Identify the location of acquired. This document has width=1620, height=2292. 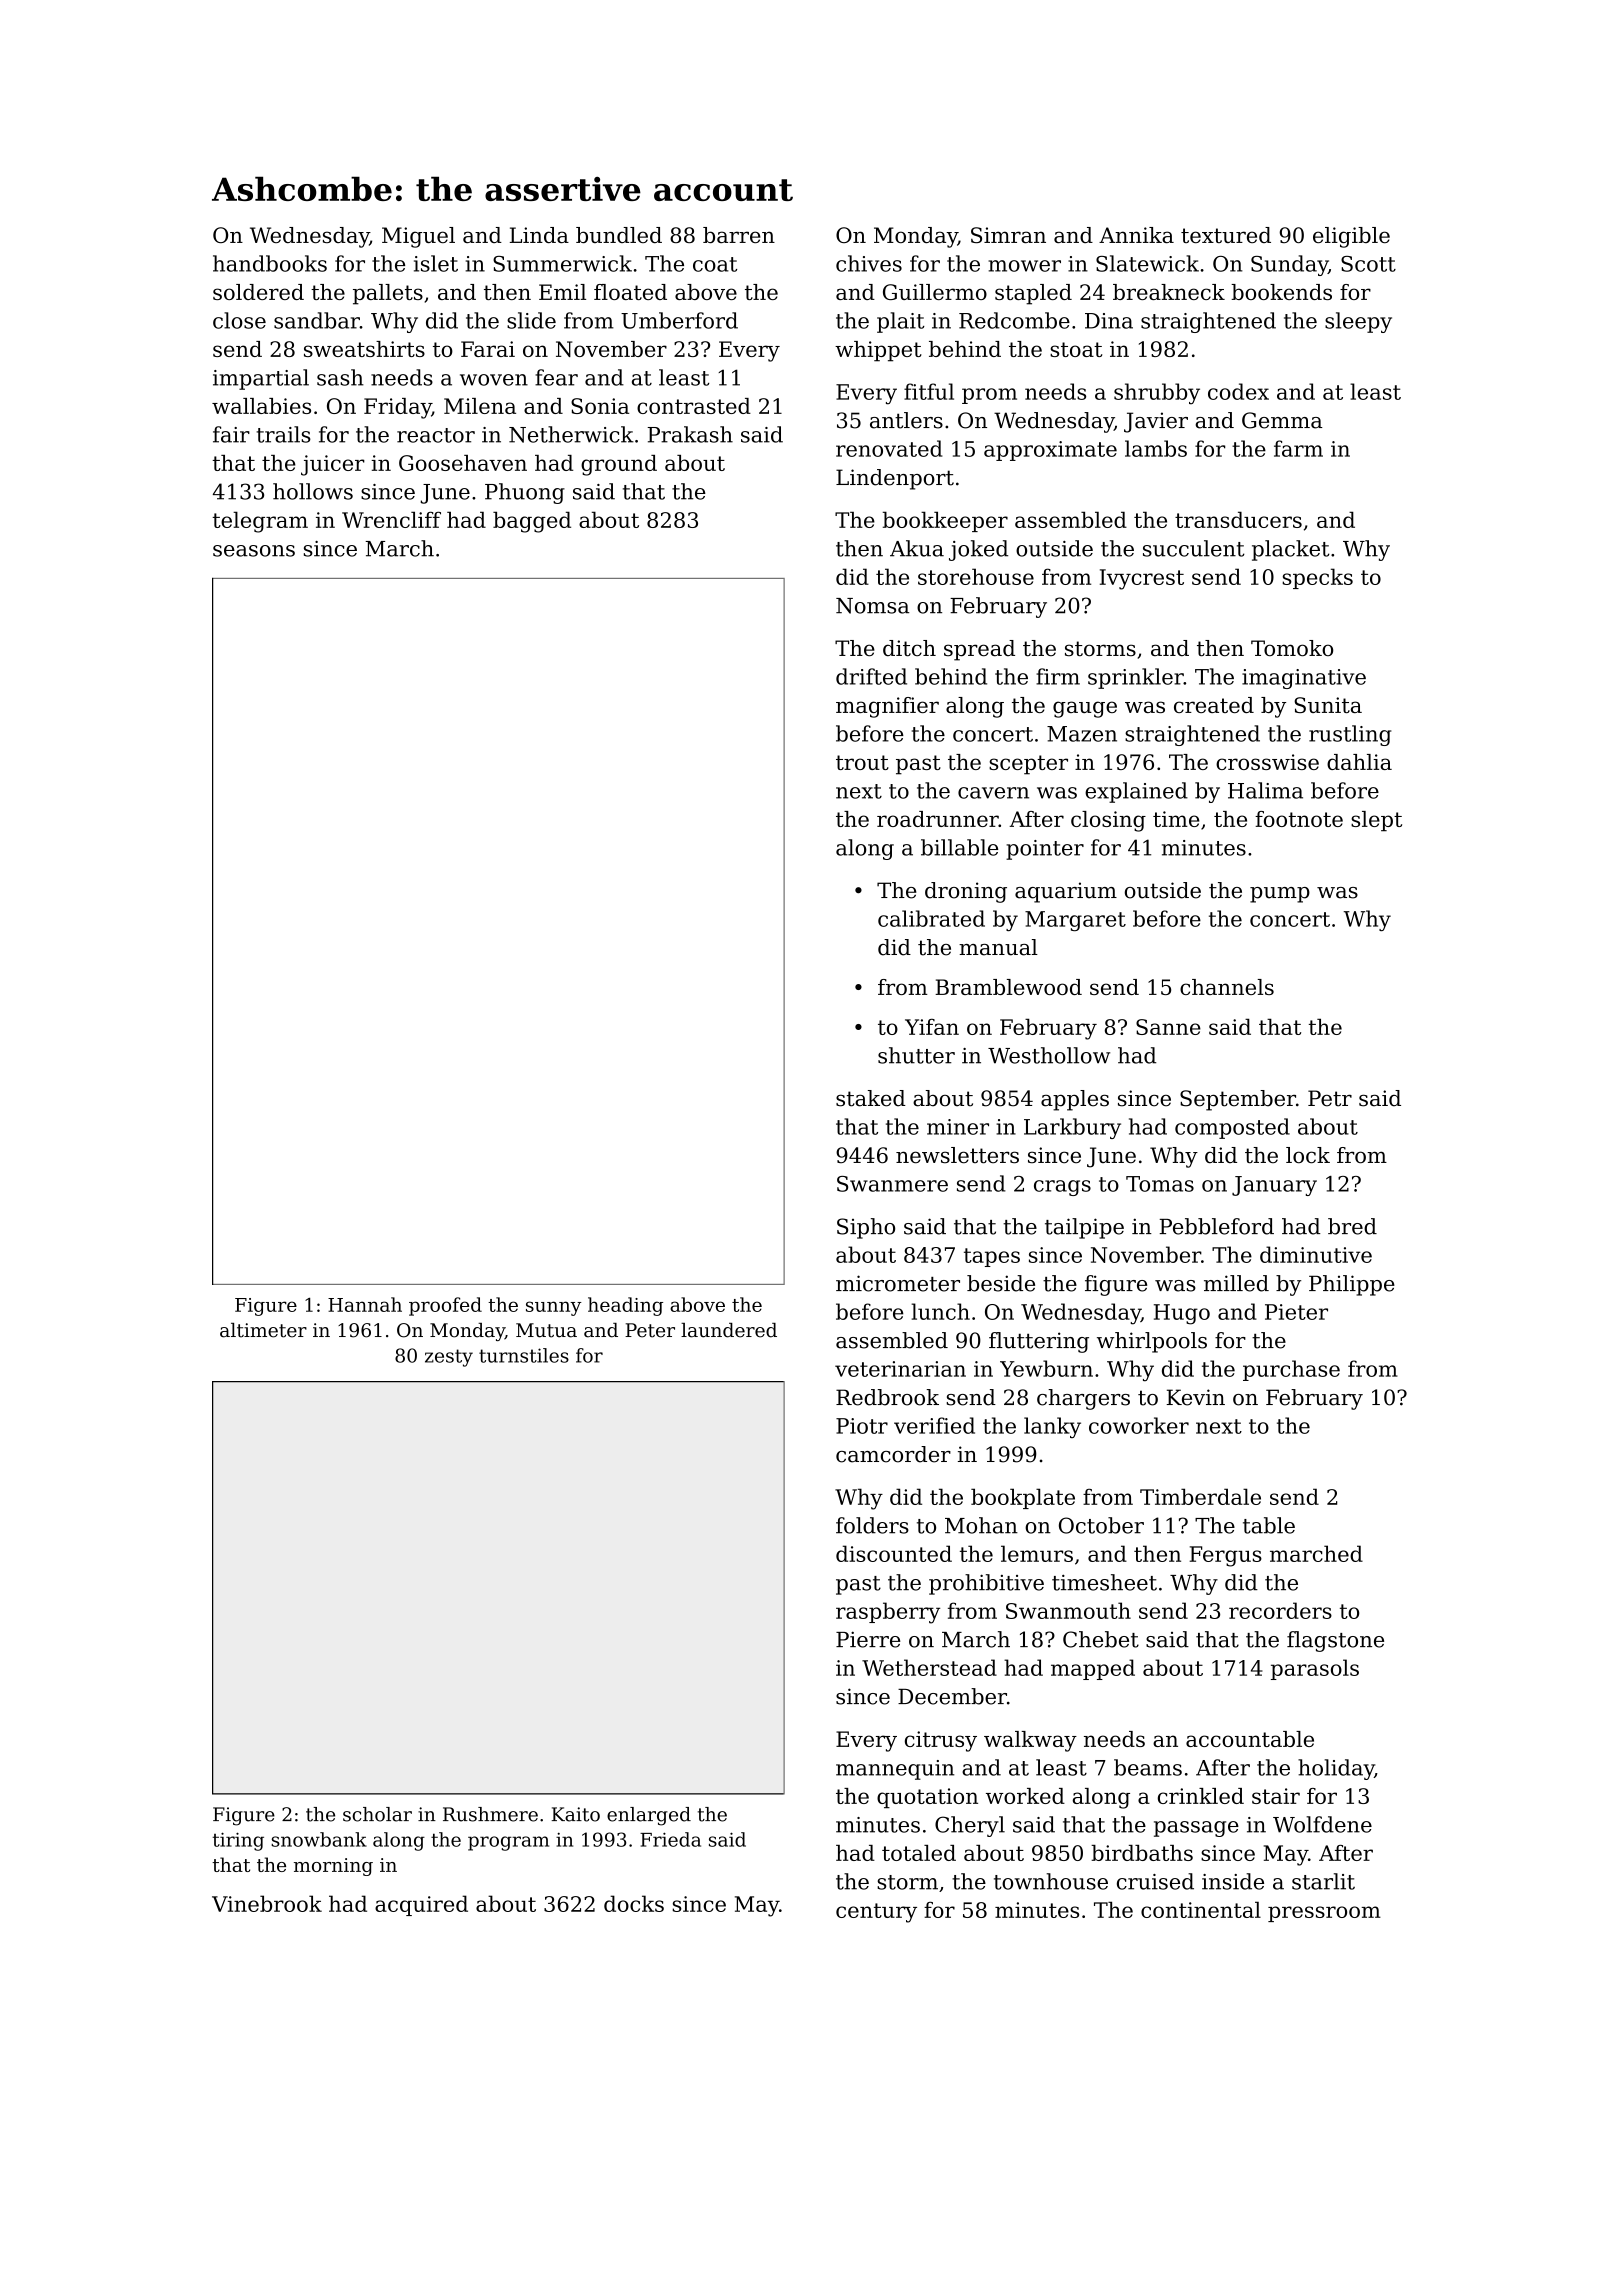
(421, 1905).
